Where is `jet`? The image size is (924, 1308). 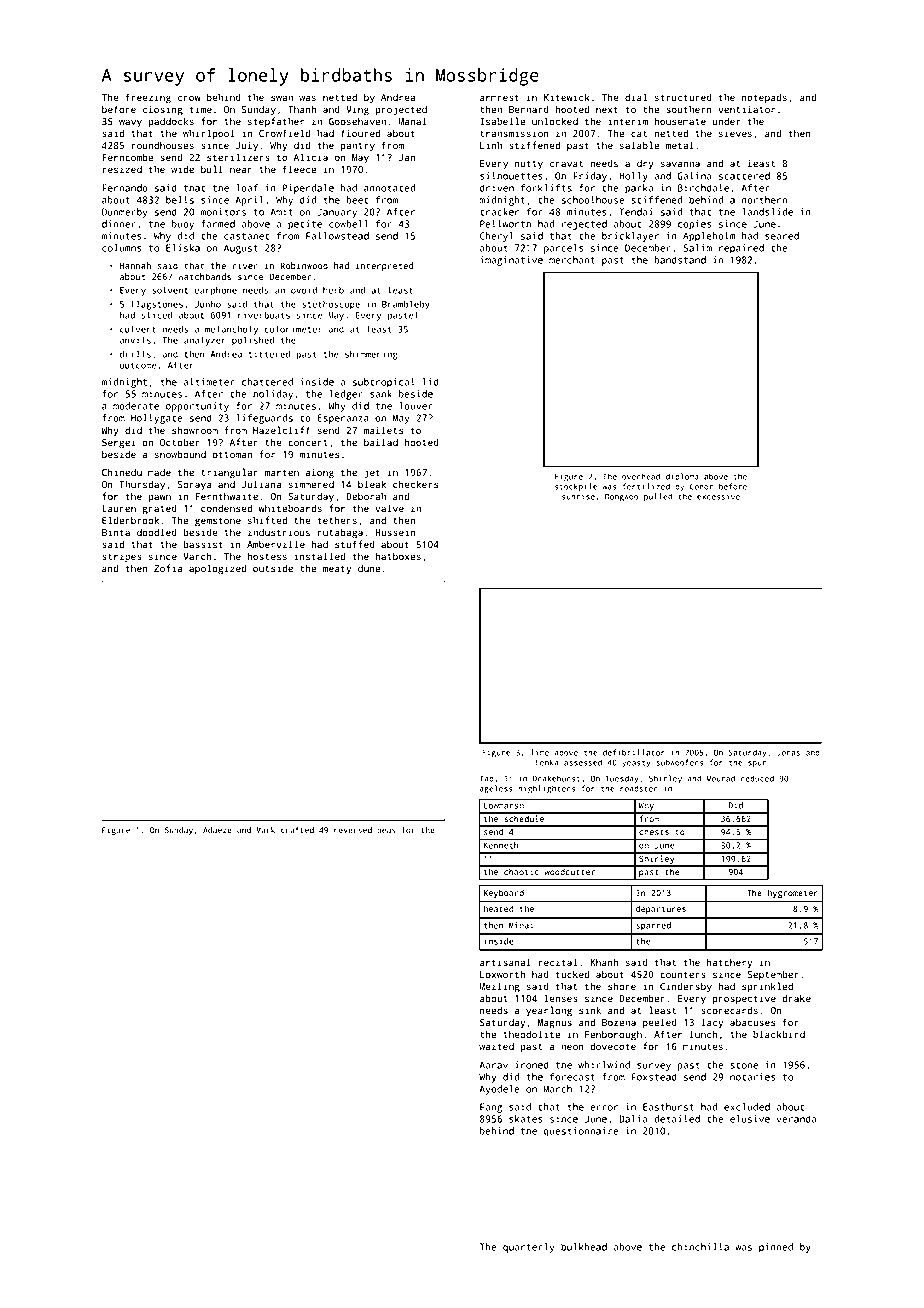
jet is located at coordinates (372, 473).
